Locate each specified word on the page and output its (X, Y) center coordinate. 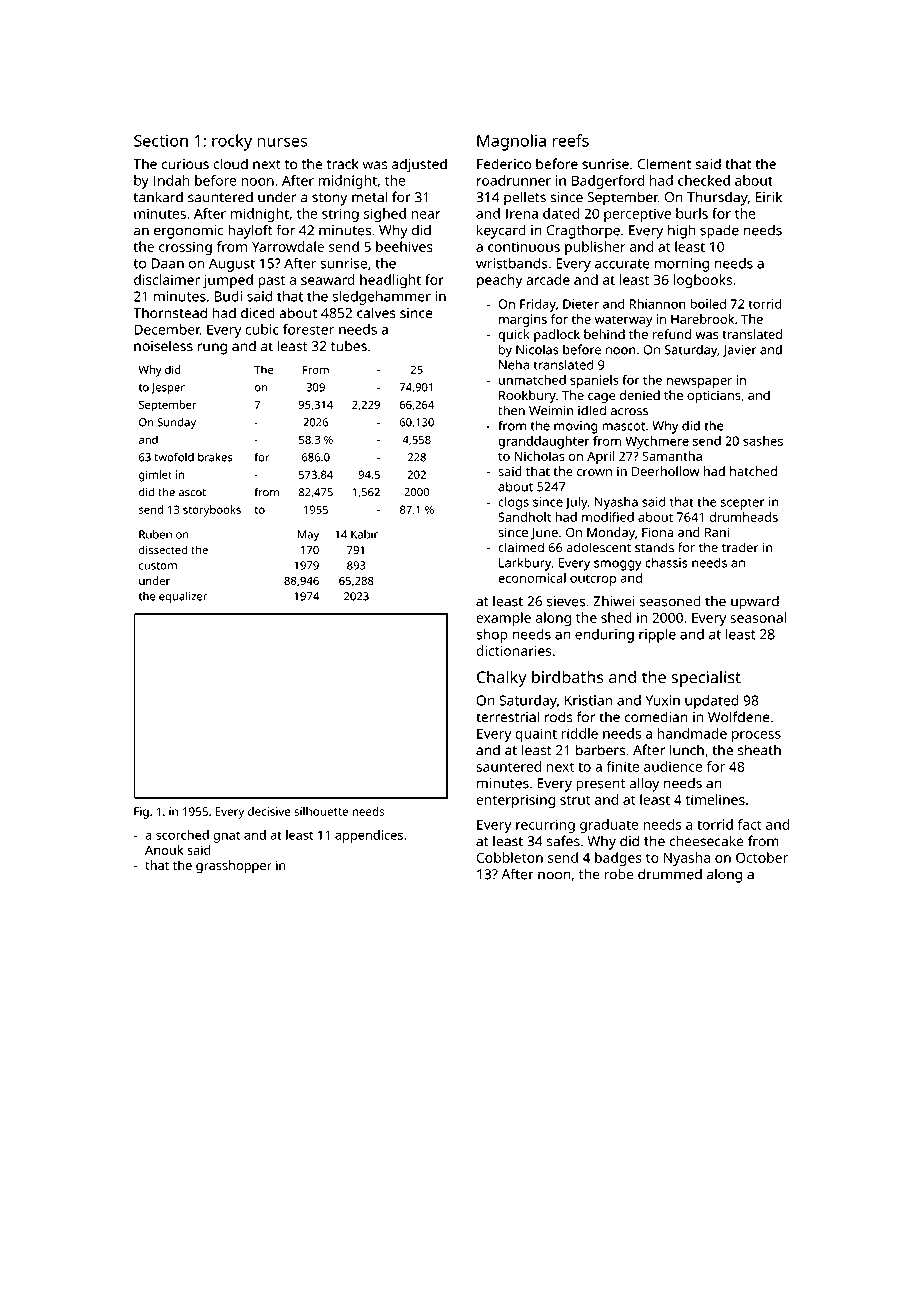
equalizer (183, 597)
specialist (706, 679)
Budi (228, 296)
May (308, 536)
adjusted (419, 165)
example (503, 619)
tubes (349, 346)
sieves (566, 601)
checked (704, 180)
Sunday (176, 423)
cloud (230, 164)
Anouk (164, 850)
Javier (739, 351)
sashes (763, 441)
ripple (657, 635)
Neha (514, 365)
